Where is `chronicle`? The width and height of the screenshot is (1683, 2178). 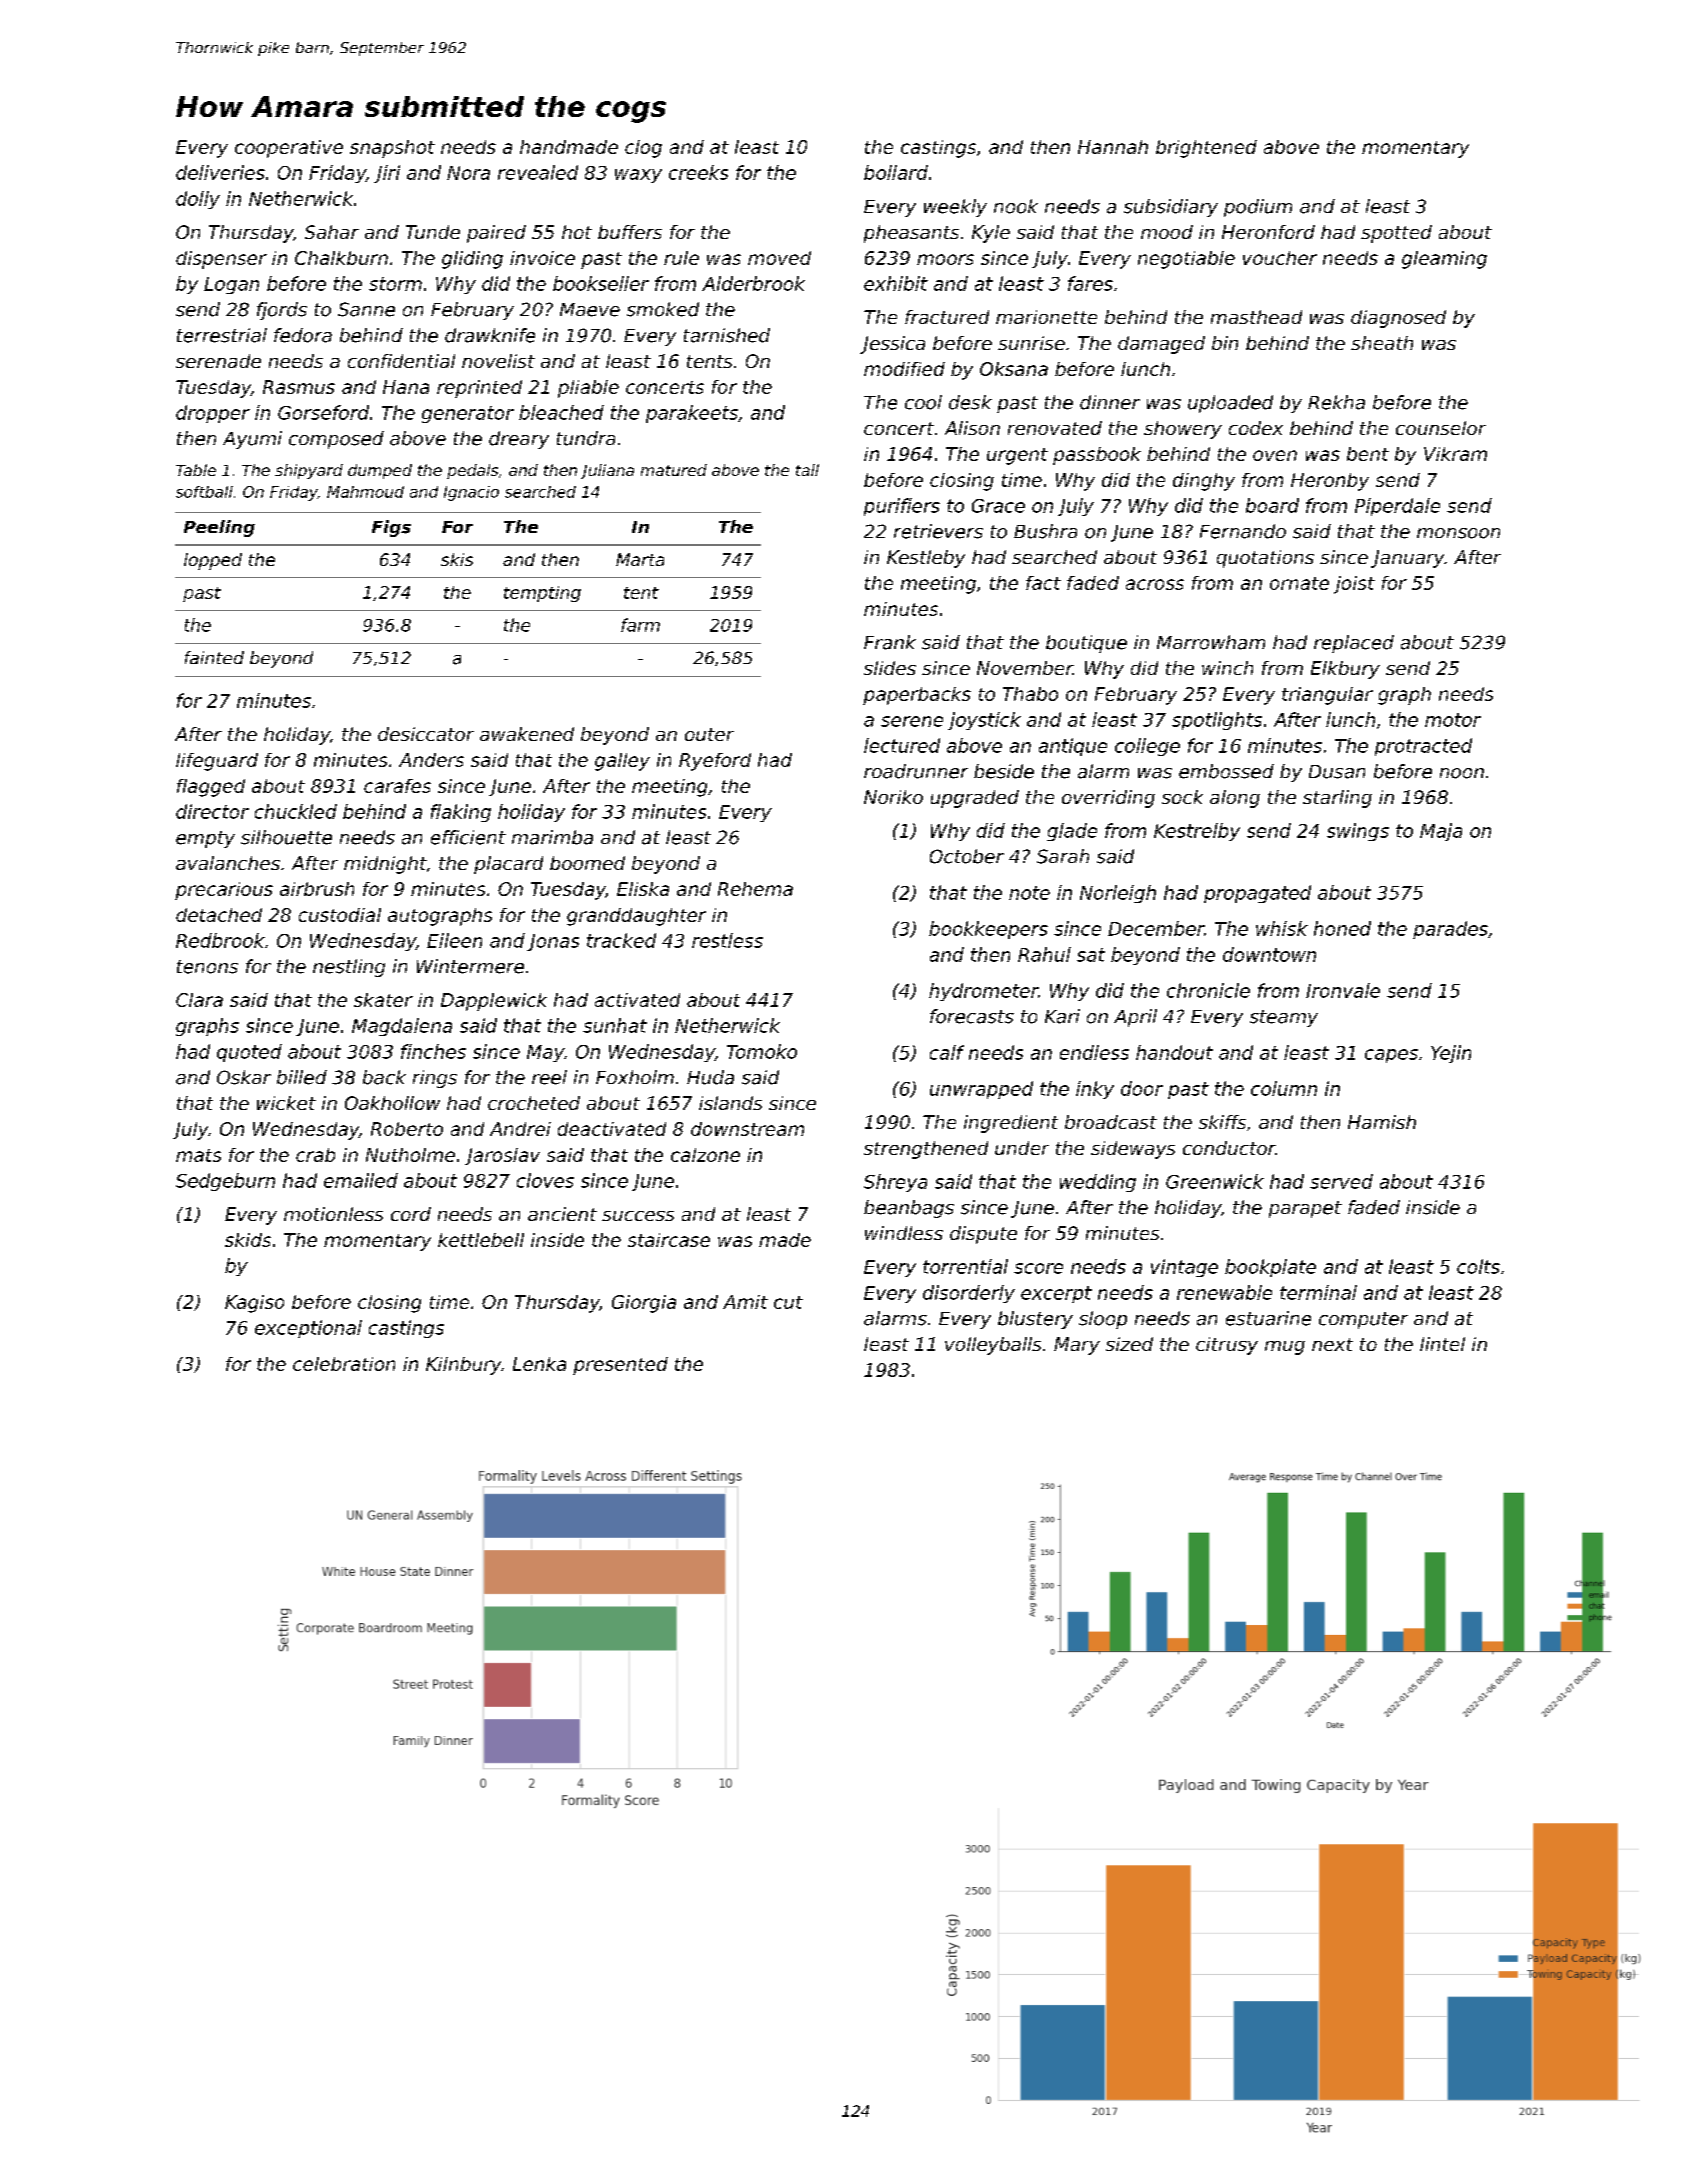 chronicle is located at coordinates (1208, 990).
